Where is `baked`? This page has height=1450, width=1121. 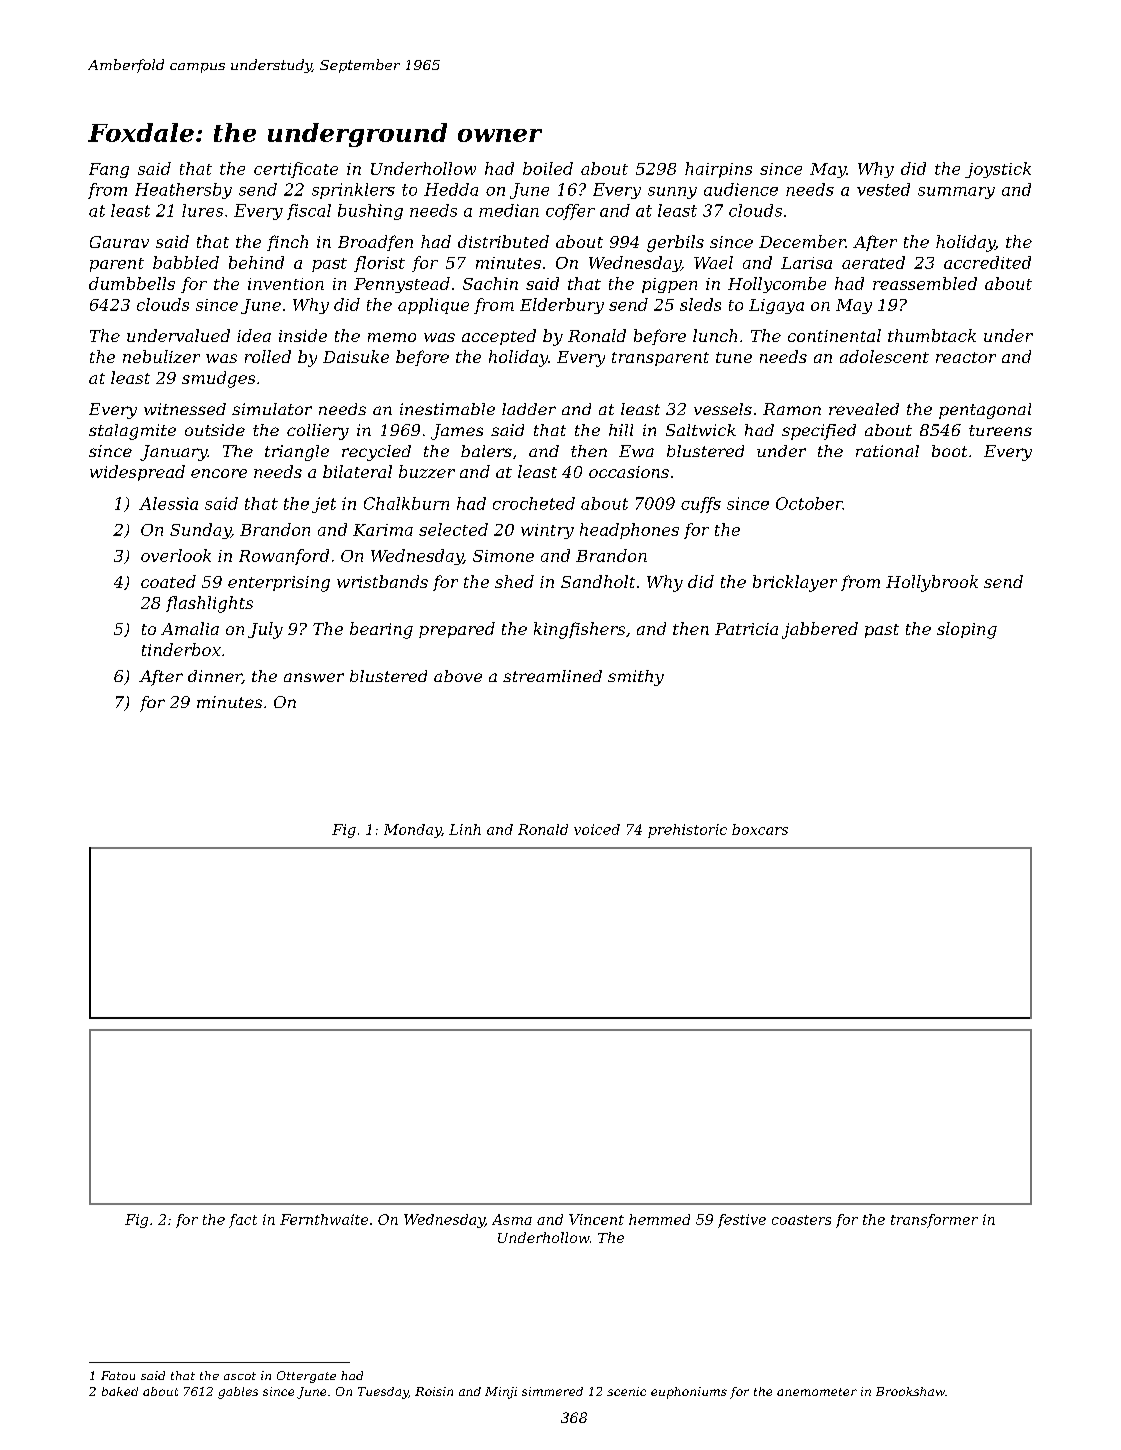
baked is located at coordinates (120, 1391).
